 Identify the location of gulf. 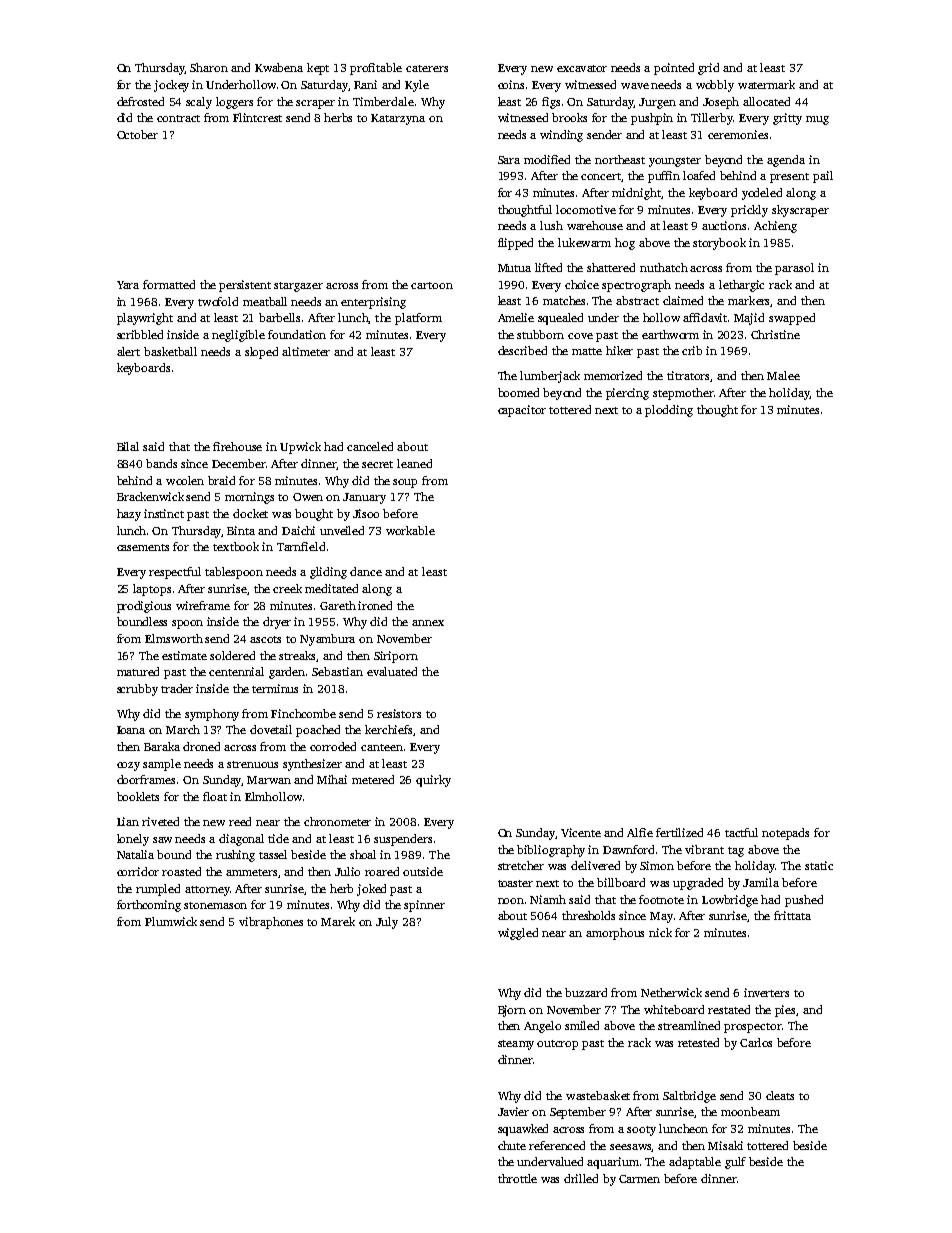
(735, 1163).
